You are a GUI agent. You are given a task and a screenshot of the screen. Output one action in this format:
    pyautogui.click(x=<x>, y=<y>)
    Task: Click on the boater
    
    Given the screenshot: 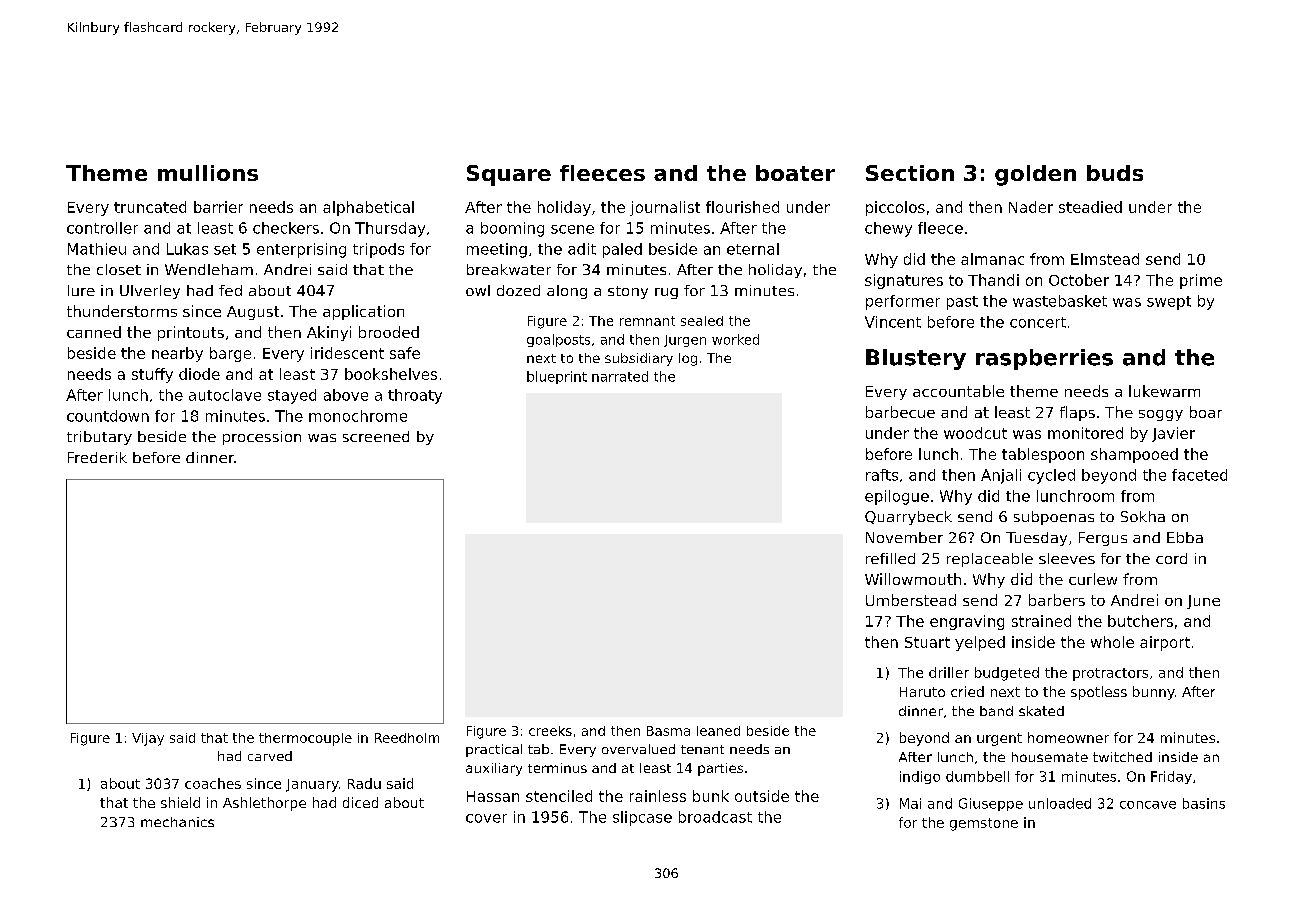 What is the action you would take?
    pyautogui.click(x=795, y=173)
